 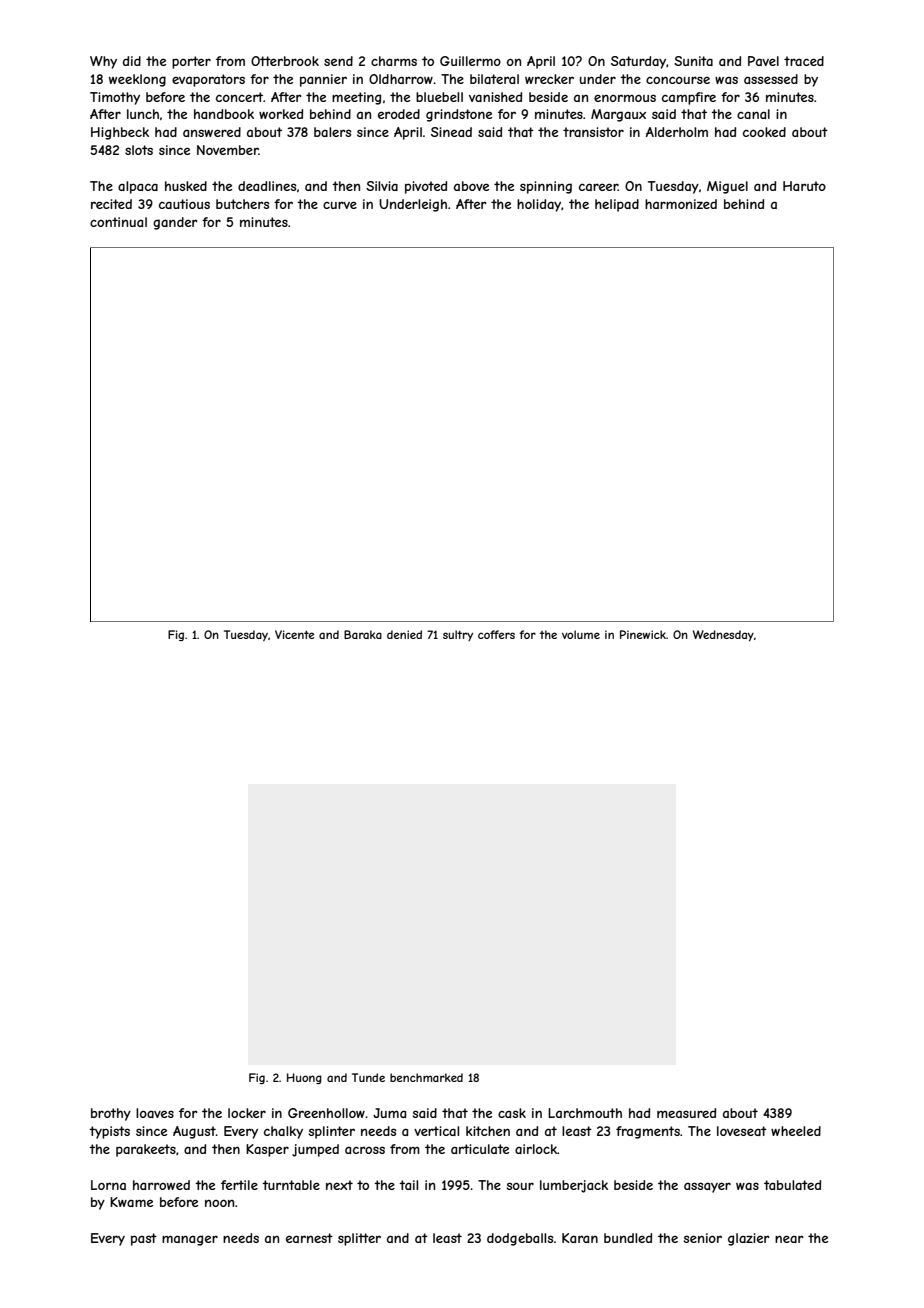 What do you see at coordinates (539, 205) in the page?
I see `holiday` at bounding box center [539, 205].
